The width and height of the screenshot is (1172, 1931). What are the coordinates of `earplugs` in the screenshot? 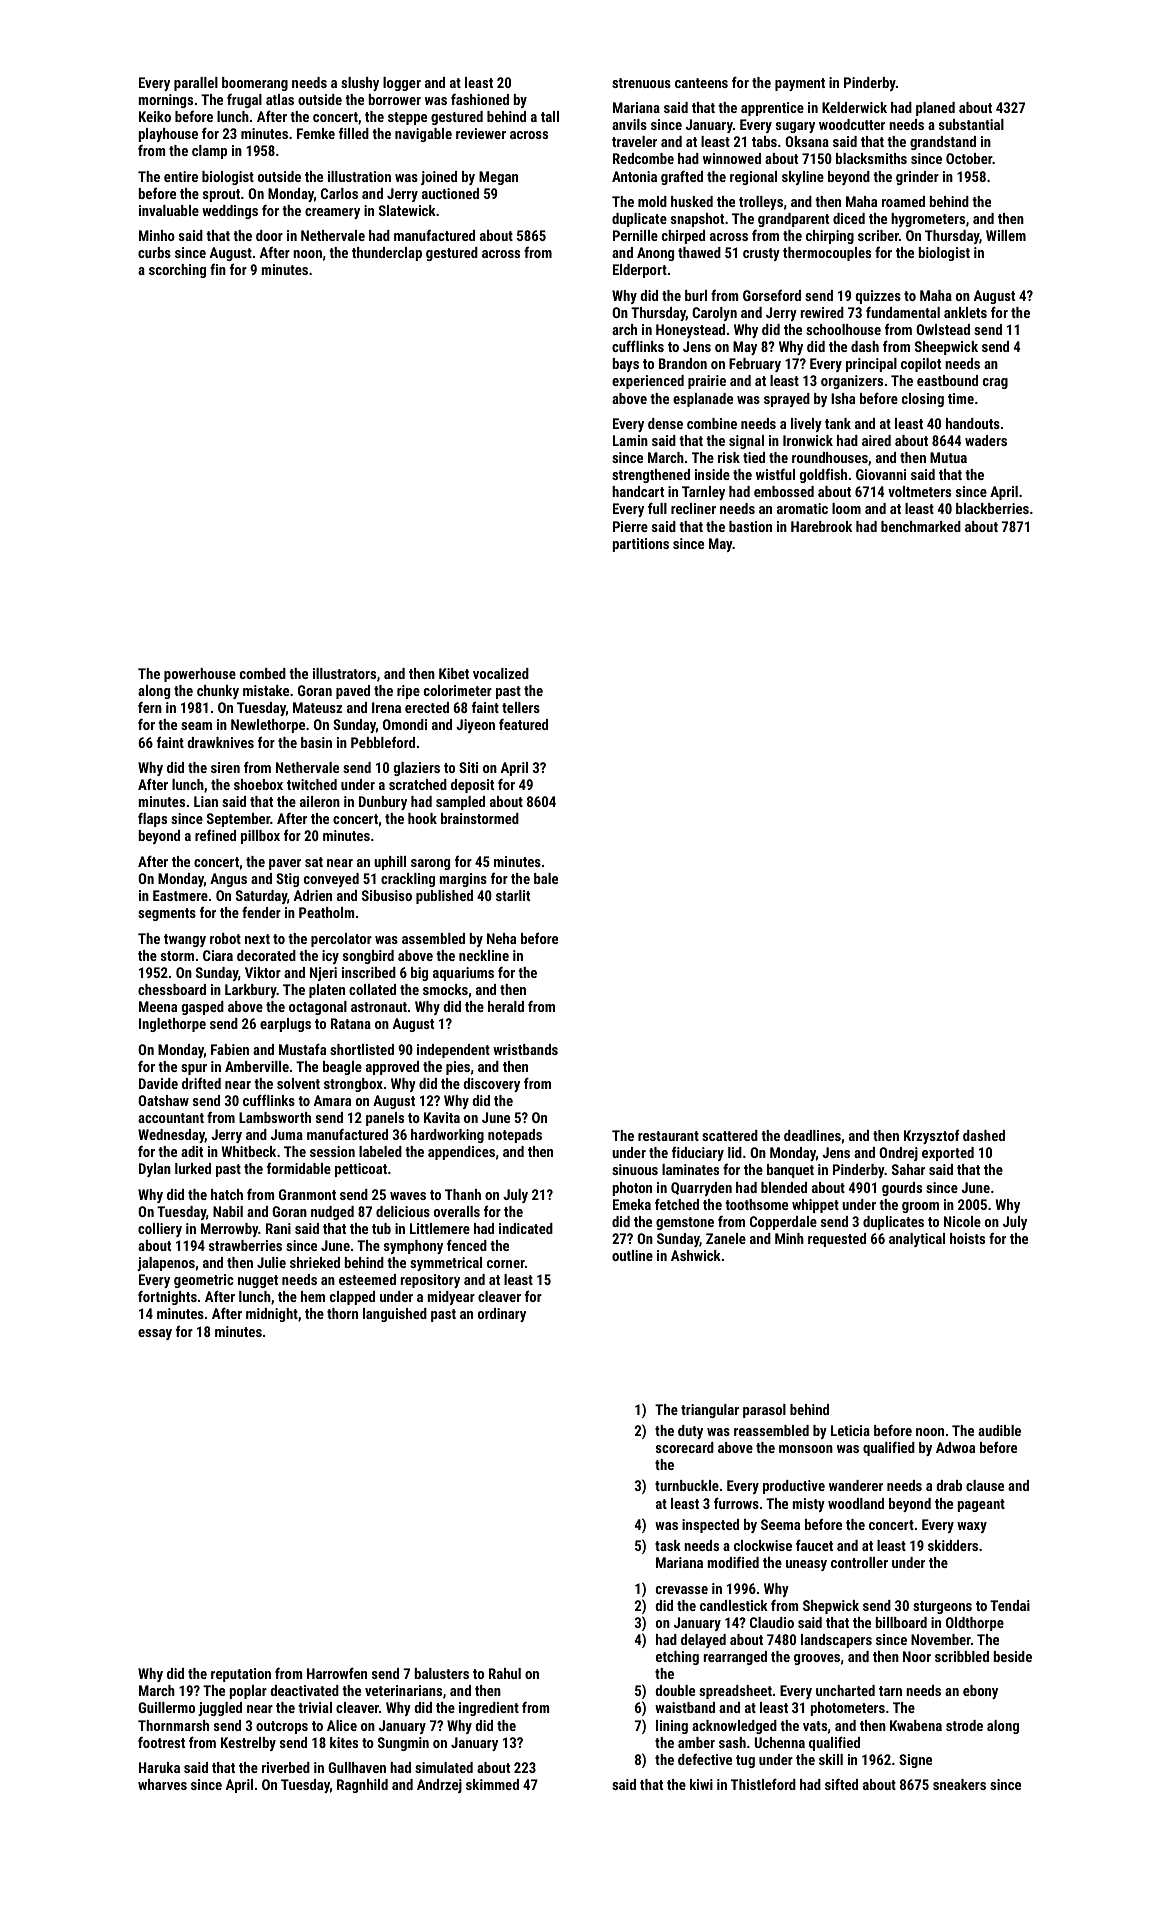 It's located at (285, 1025).
